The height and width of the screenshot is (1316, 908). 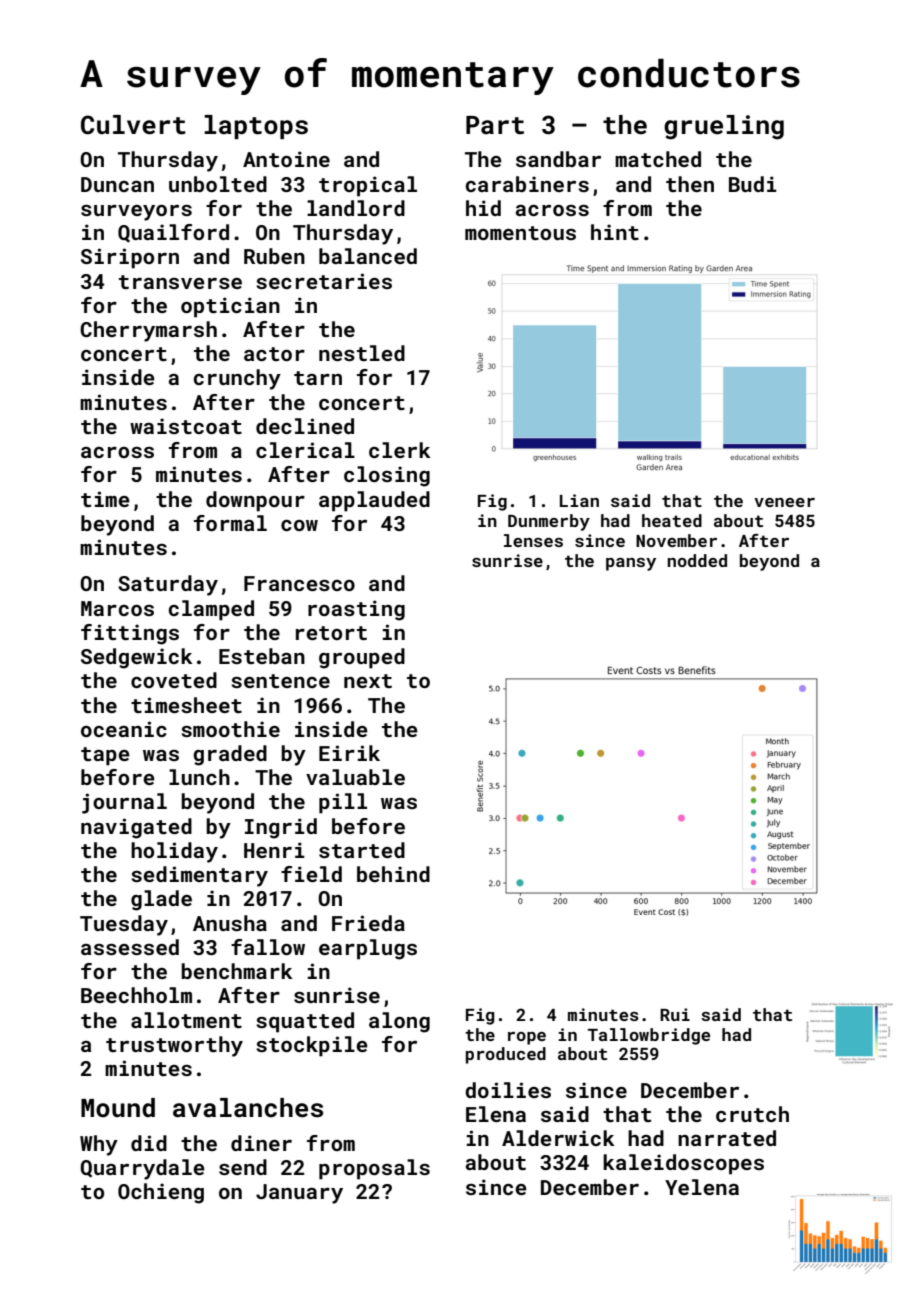 What do you see at coordinates (784, 502) in the screenshot?
I see `veneer` at bounding box center [784, 502].
